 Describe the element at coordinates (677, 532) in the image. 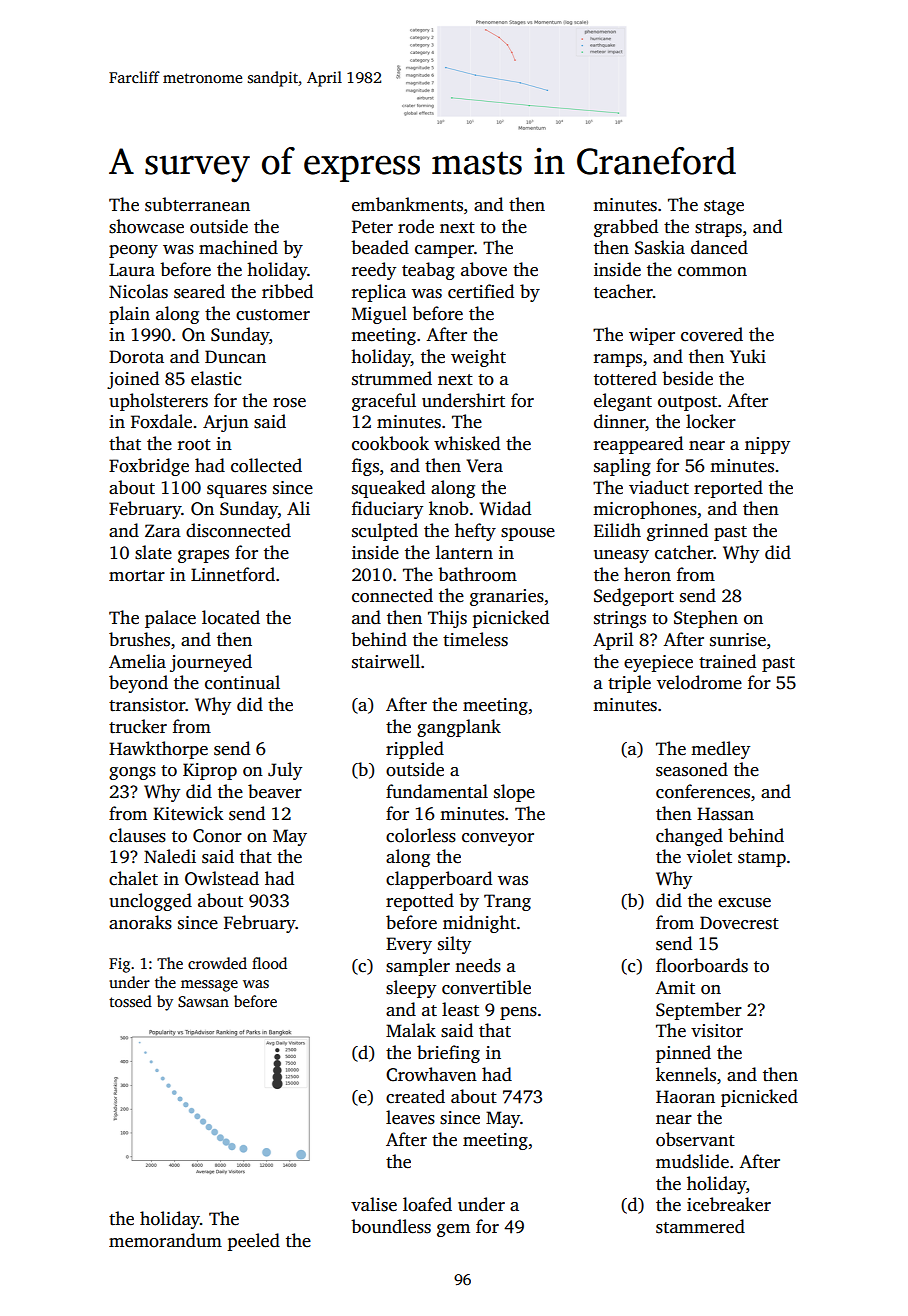

I see `grinned` at that location.
